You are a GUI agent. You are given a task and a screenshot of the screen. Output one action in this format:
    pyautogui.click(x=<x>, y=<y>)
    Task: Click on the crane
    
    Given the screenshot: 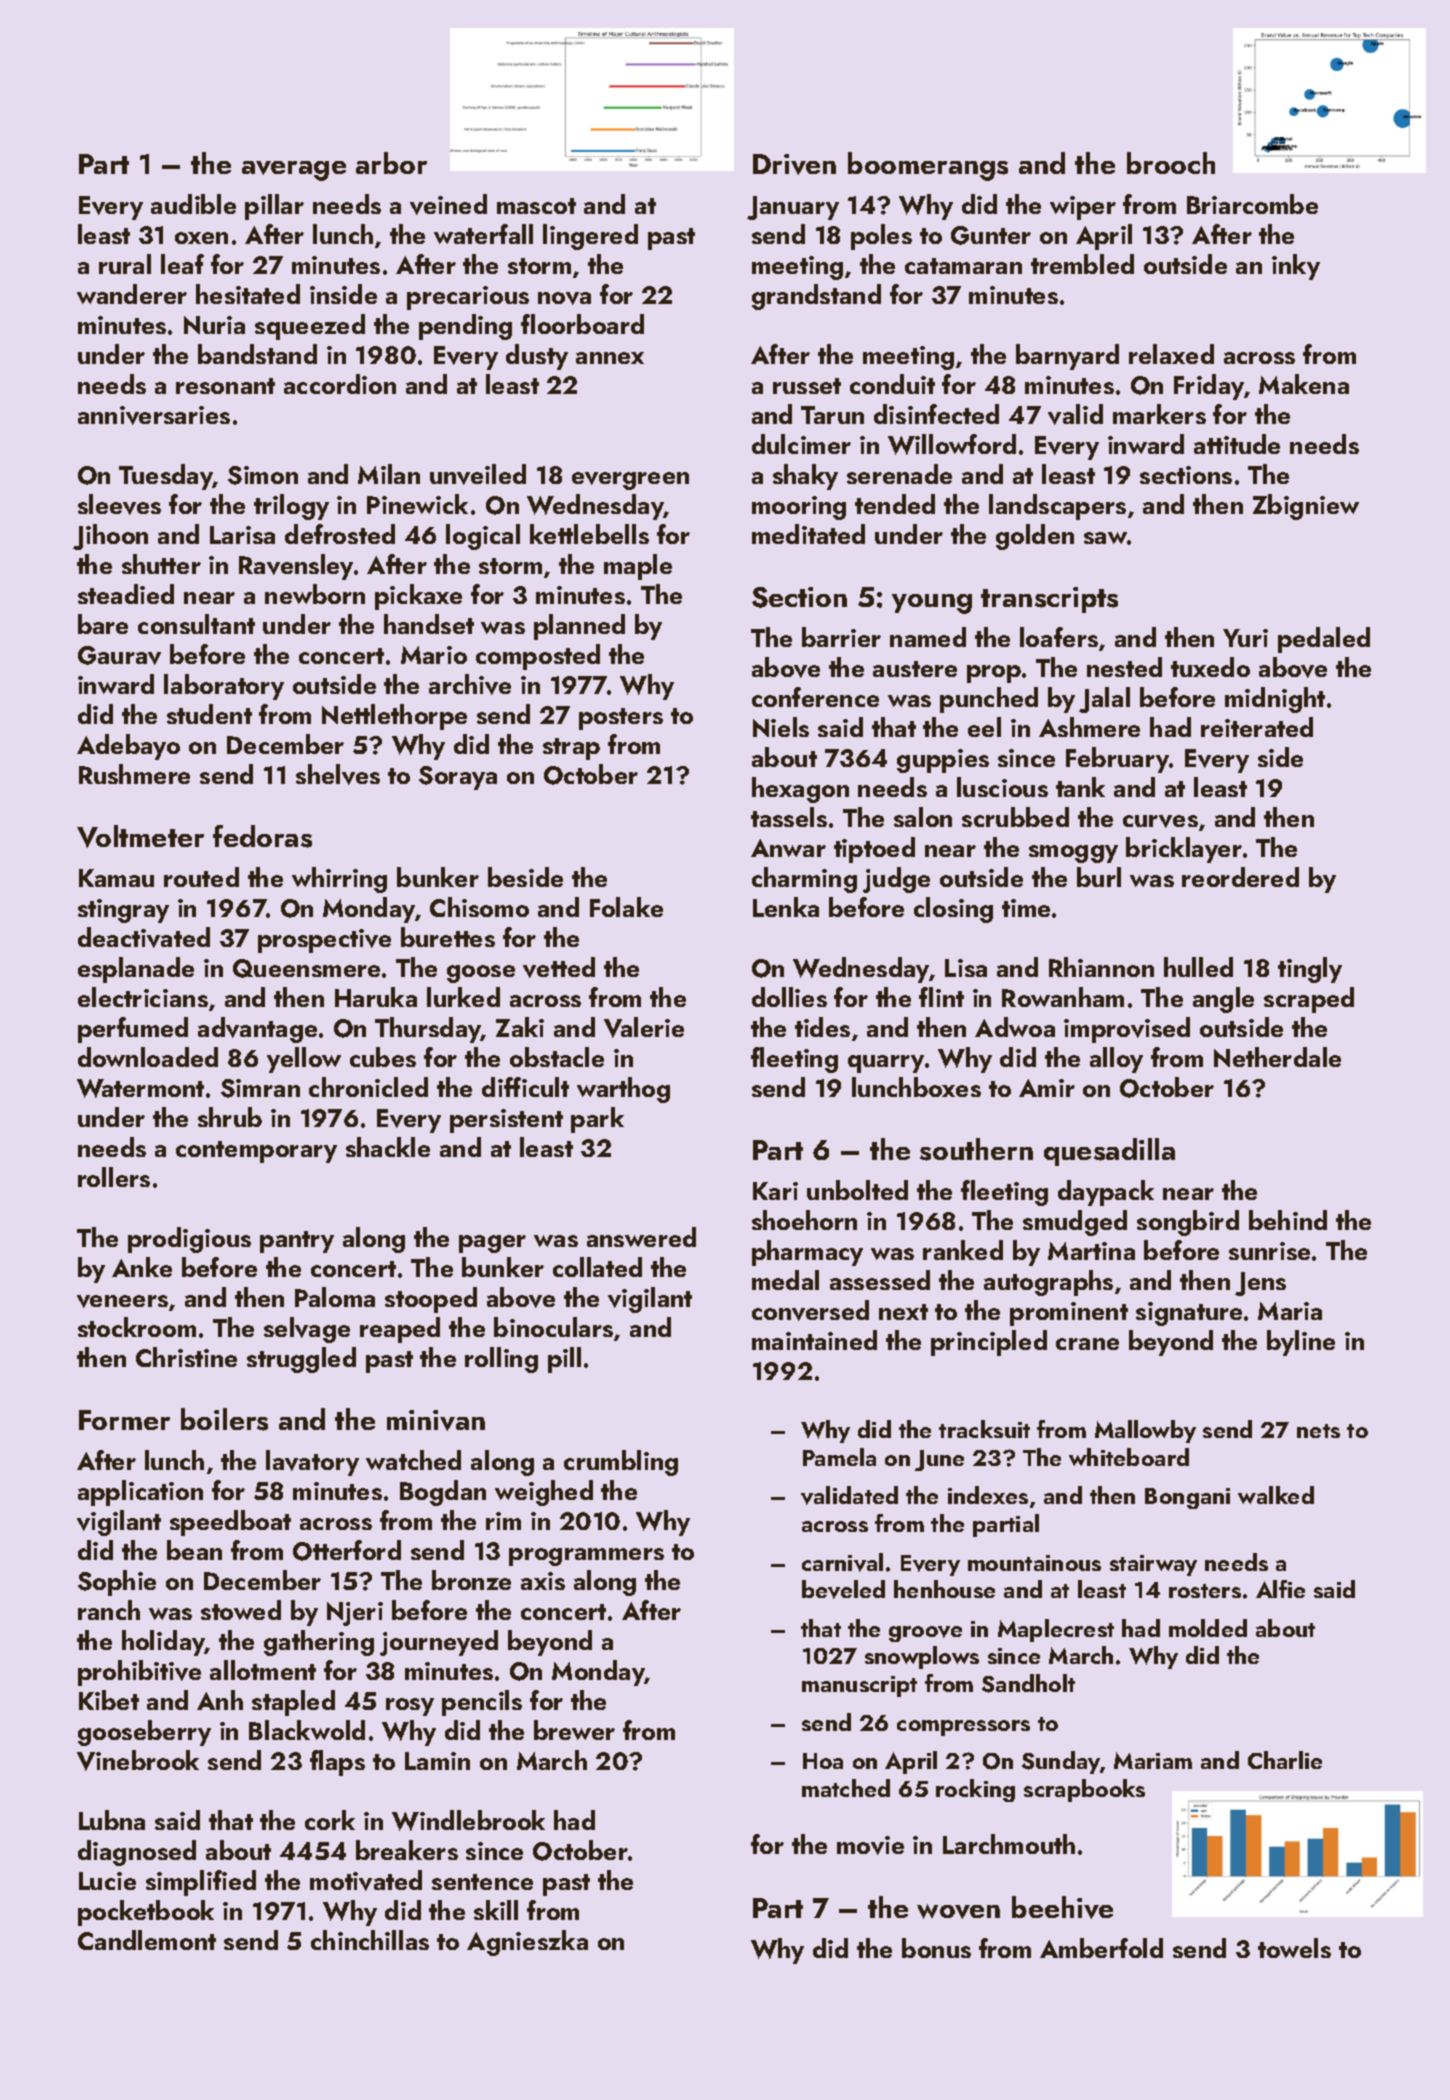 What is the action you would take?
    pyautogui.click(x=1087, y=1344)
